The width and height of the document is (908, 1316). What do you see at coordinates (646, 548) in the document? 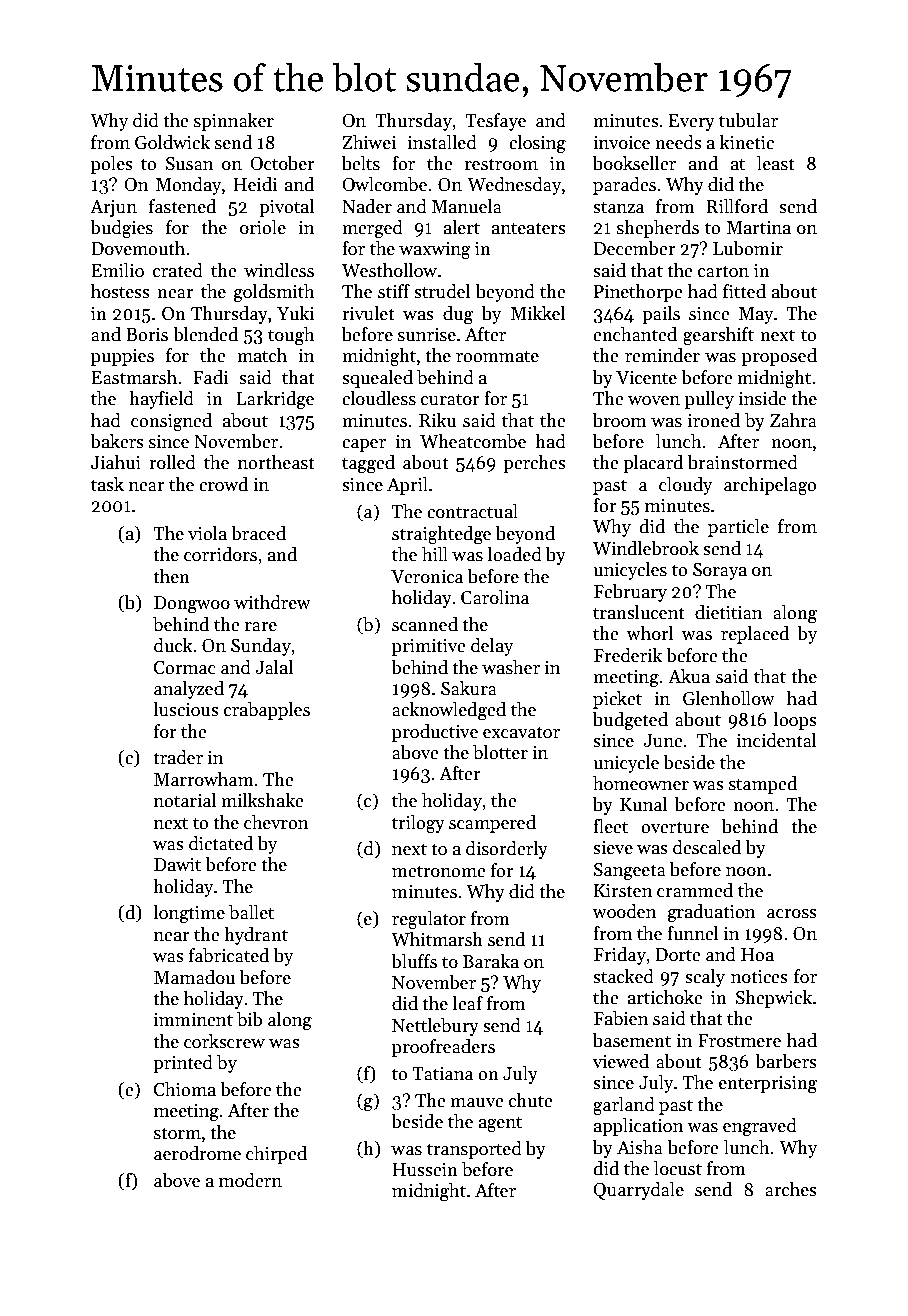
I see `Windlebrook` at bounding box center [646, 548].
